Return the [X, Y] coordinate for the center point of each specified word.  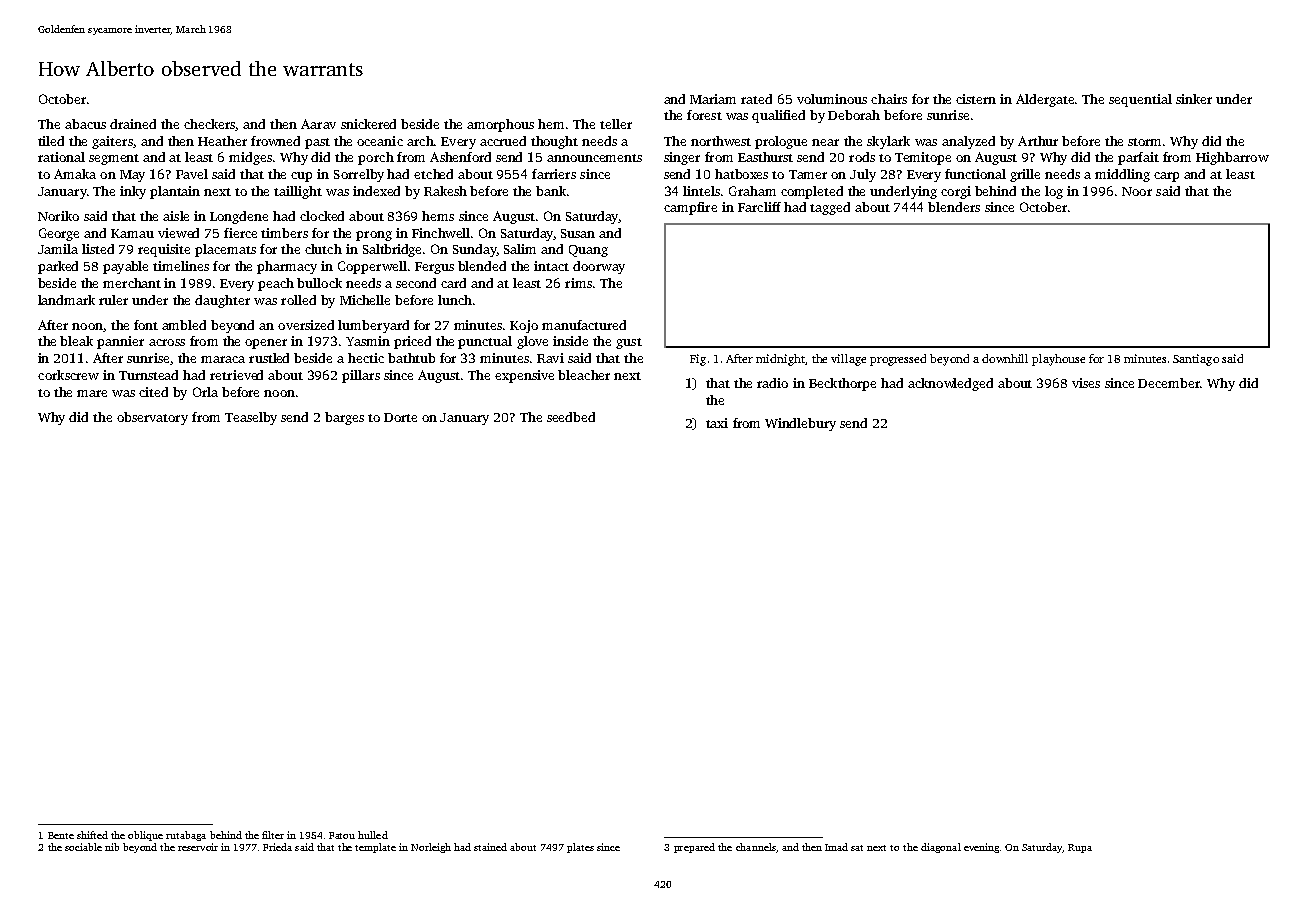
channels [756, 847]
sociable [83, 847]
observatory [152, 418]
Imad [836, 847]
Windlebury [800, 424]
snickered [368, 124]
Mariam [713, 99]
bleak [76, 341]
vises [1086, 383]
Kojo [524, 326]
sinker [1194, 99]
